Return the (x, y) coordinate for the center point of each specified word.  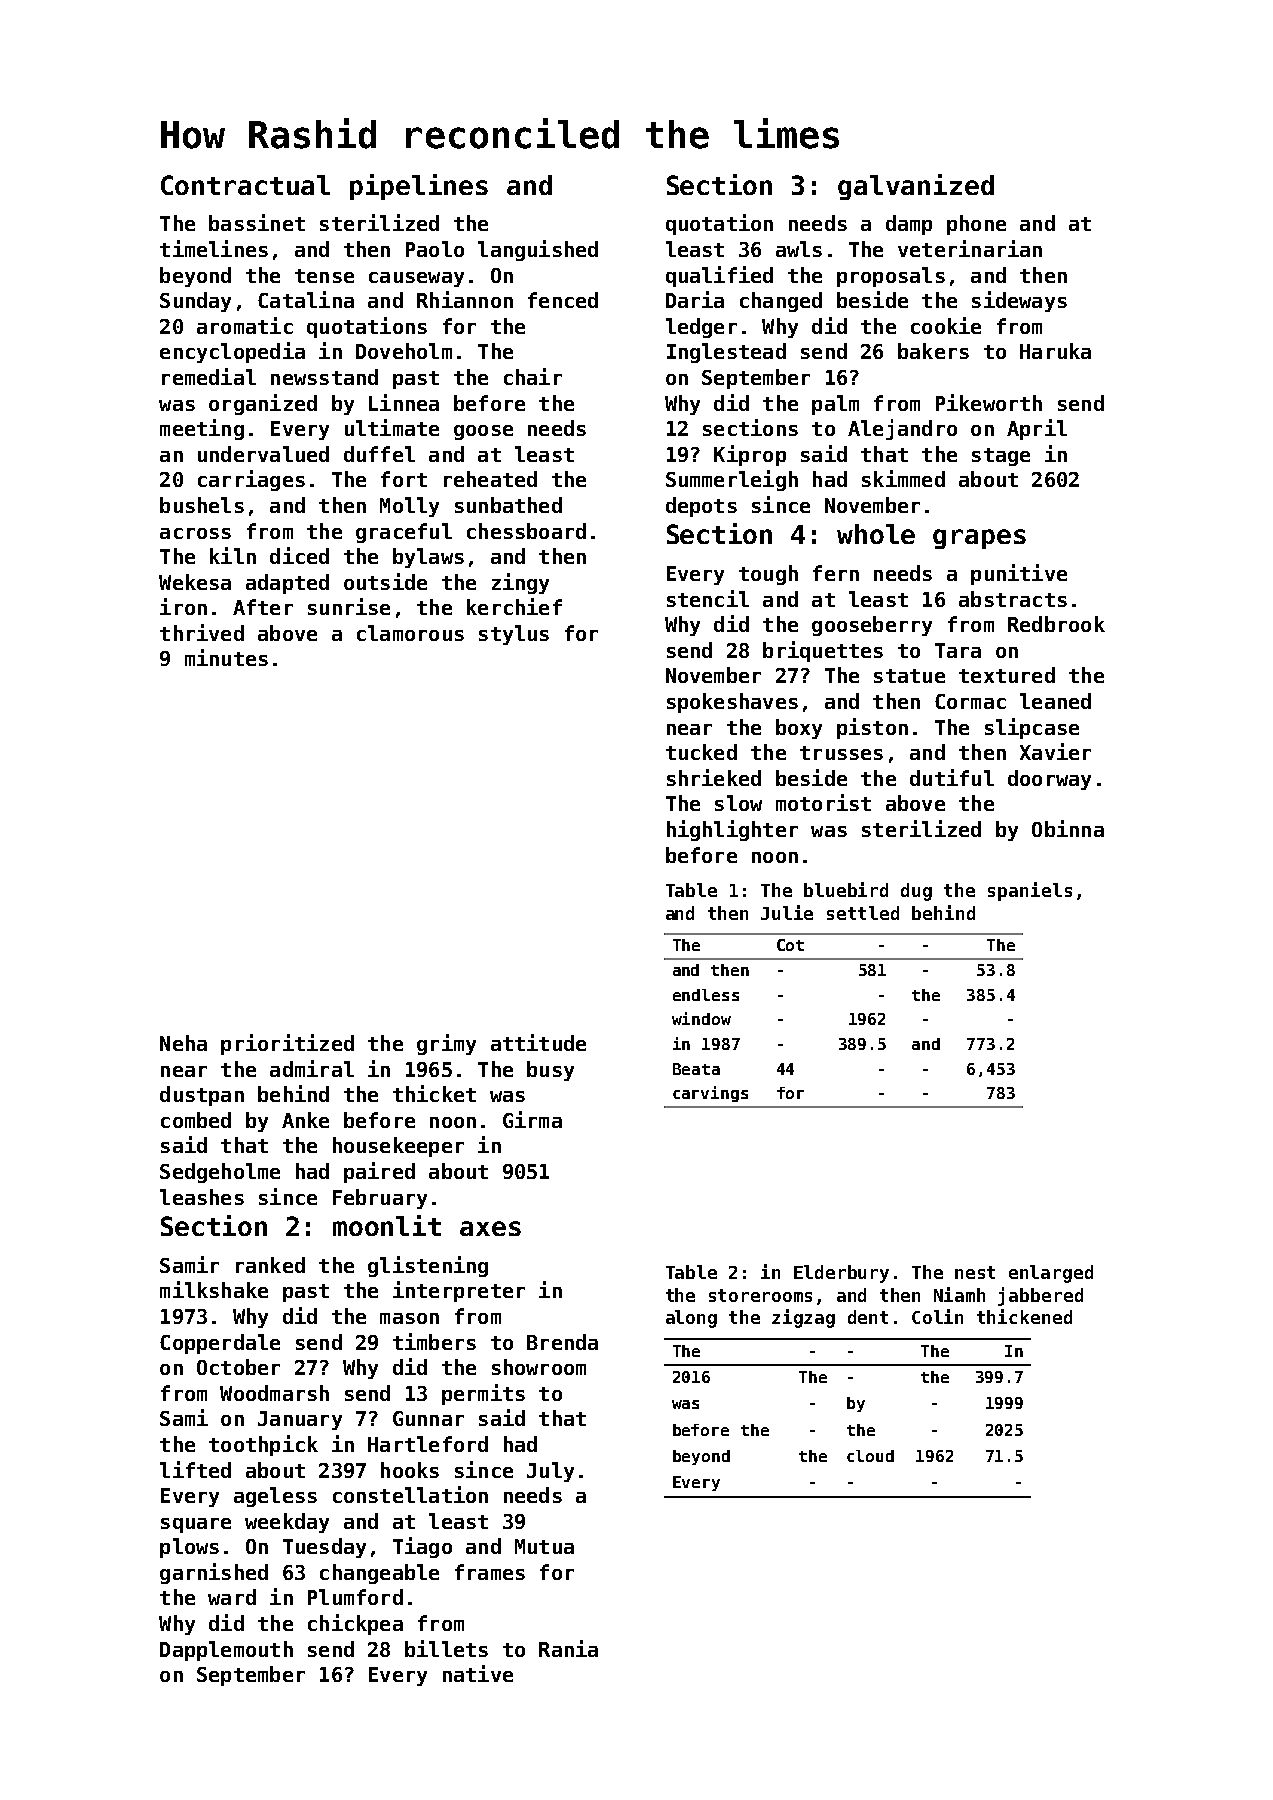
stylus (514, 635)
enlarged (1051, 1274)
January (300, 1420)
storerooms (760, 1295)
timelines (214, 248)
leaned (1055, 701)
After (263, 607)
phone (976, 225)
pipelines (419, 187)
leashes (202, 1197)
